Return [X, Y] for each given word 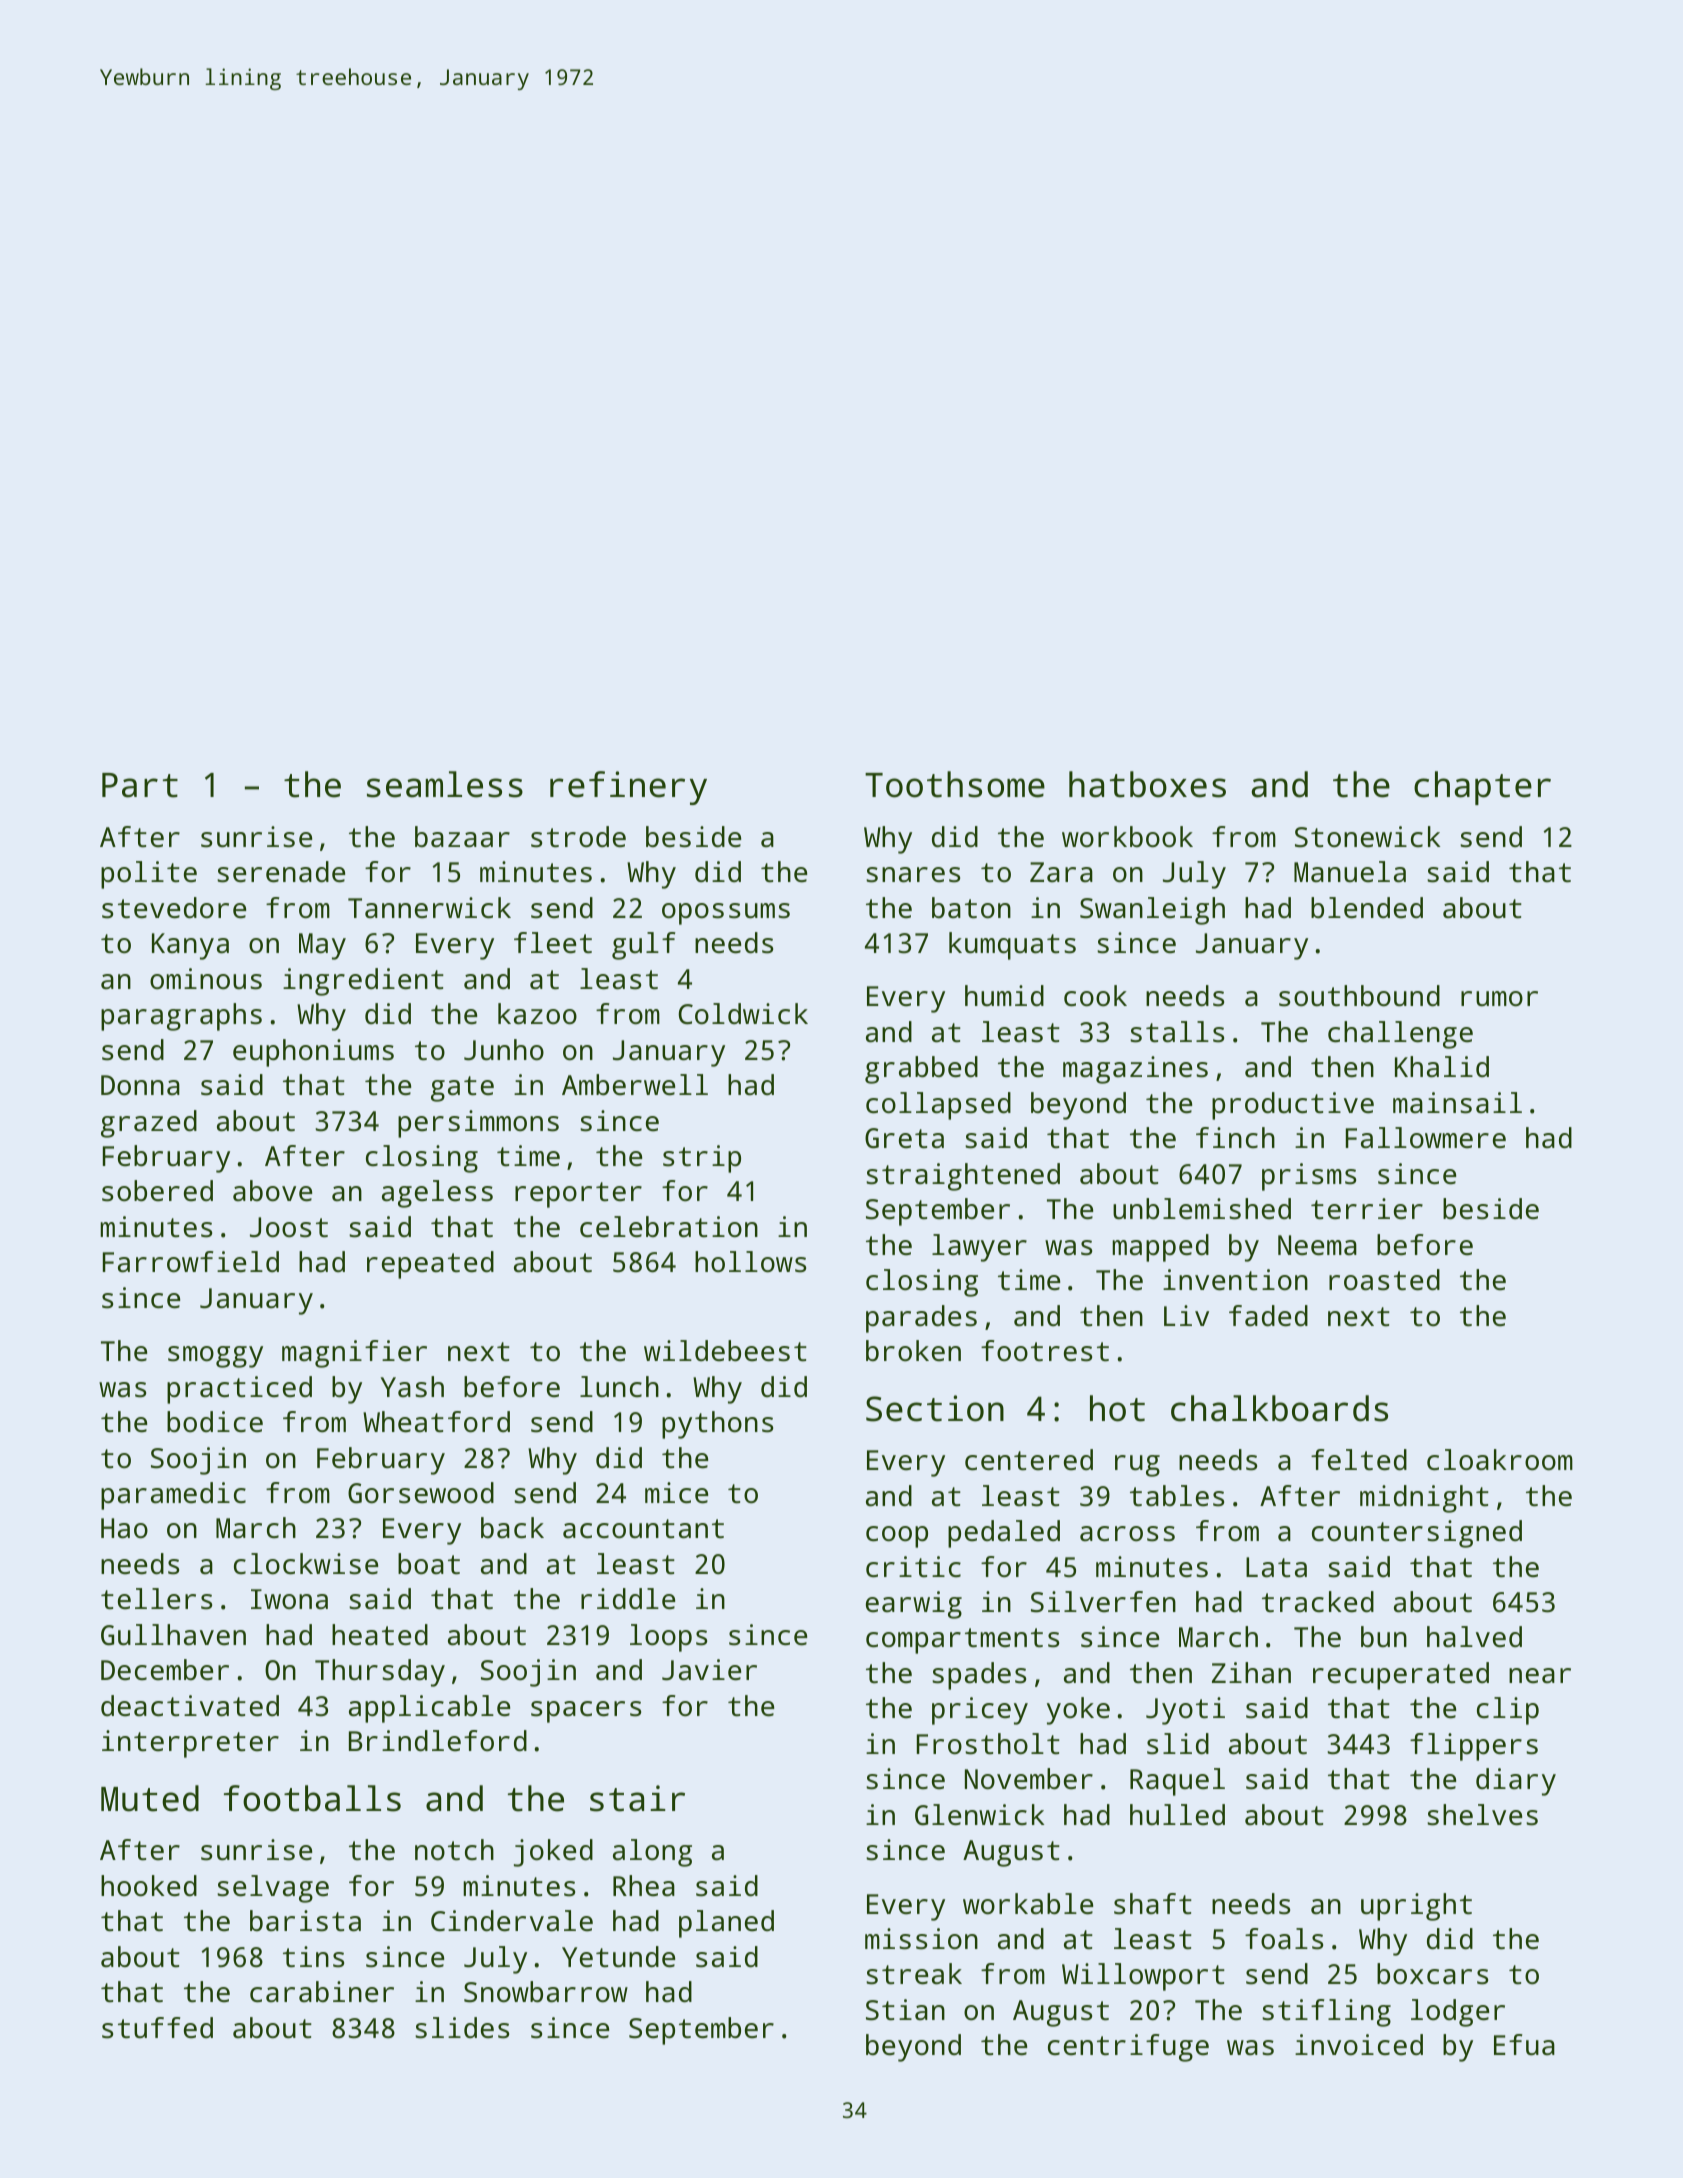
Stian [905, 2010]
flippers [1474, 1747]
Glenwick [979, 1815]
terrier [1367, 1209]
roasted [1384, 1280]
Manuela [1350, 872]
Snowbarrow [546, 1992]
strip [702, 1159]
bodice [215, 1422]
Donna [140, 1085]
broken [913, 1351]
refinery [628, 788]
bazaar [462, 837]
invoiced [1359, 2045]
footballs [312, 1798]
